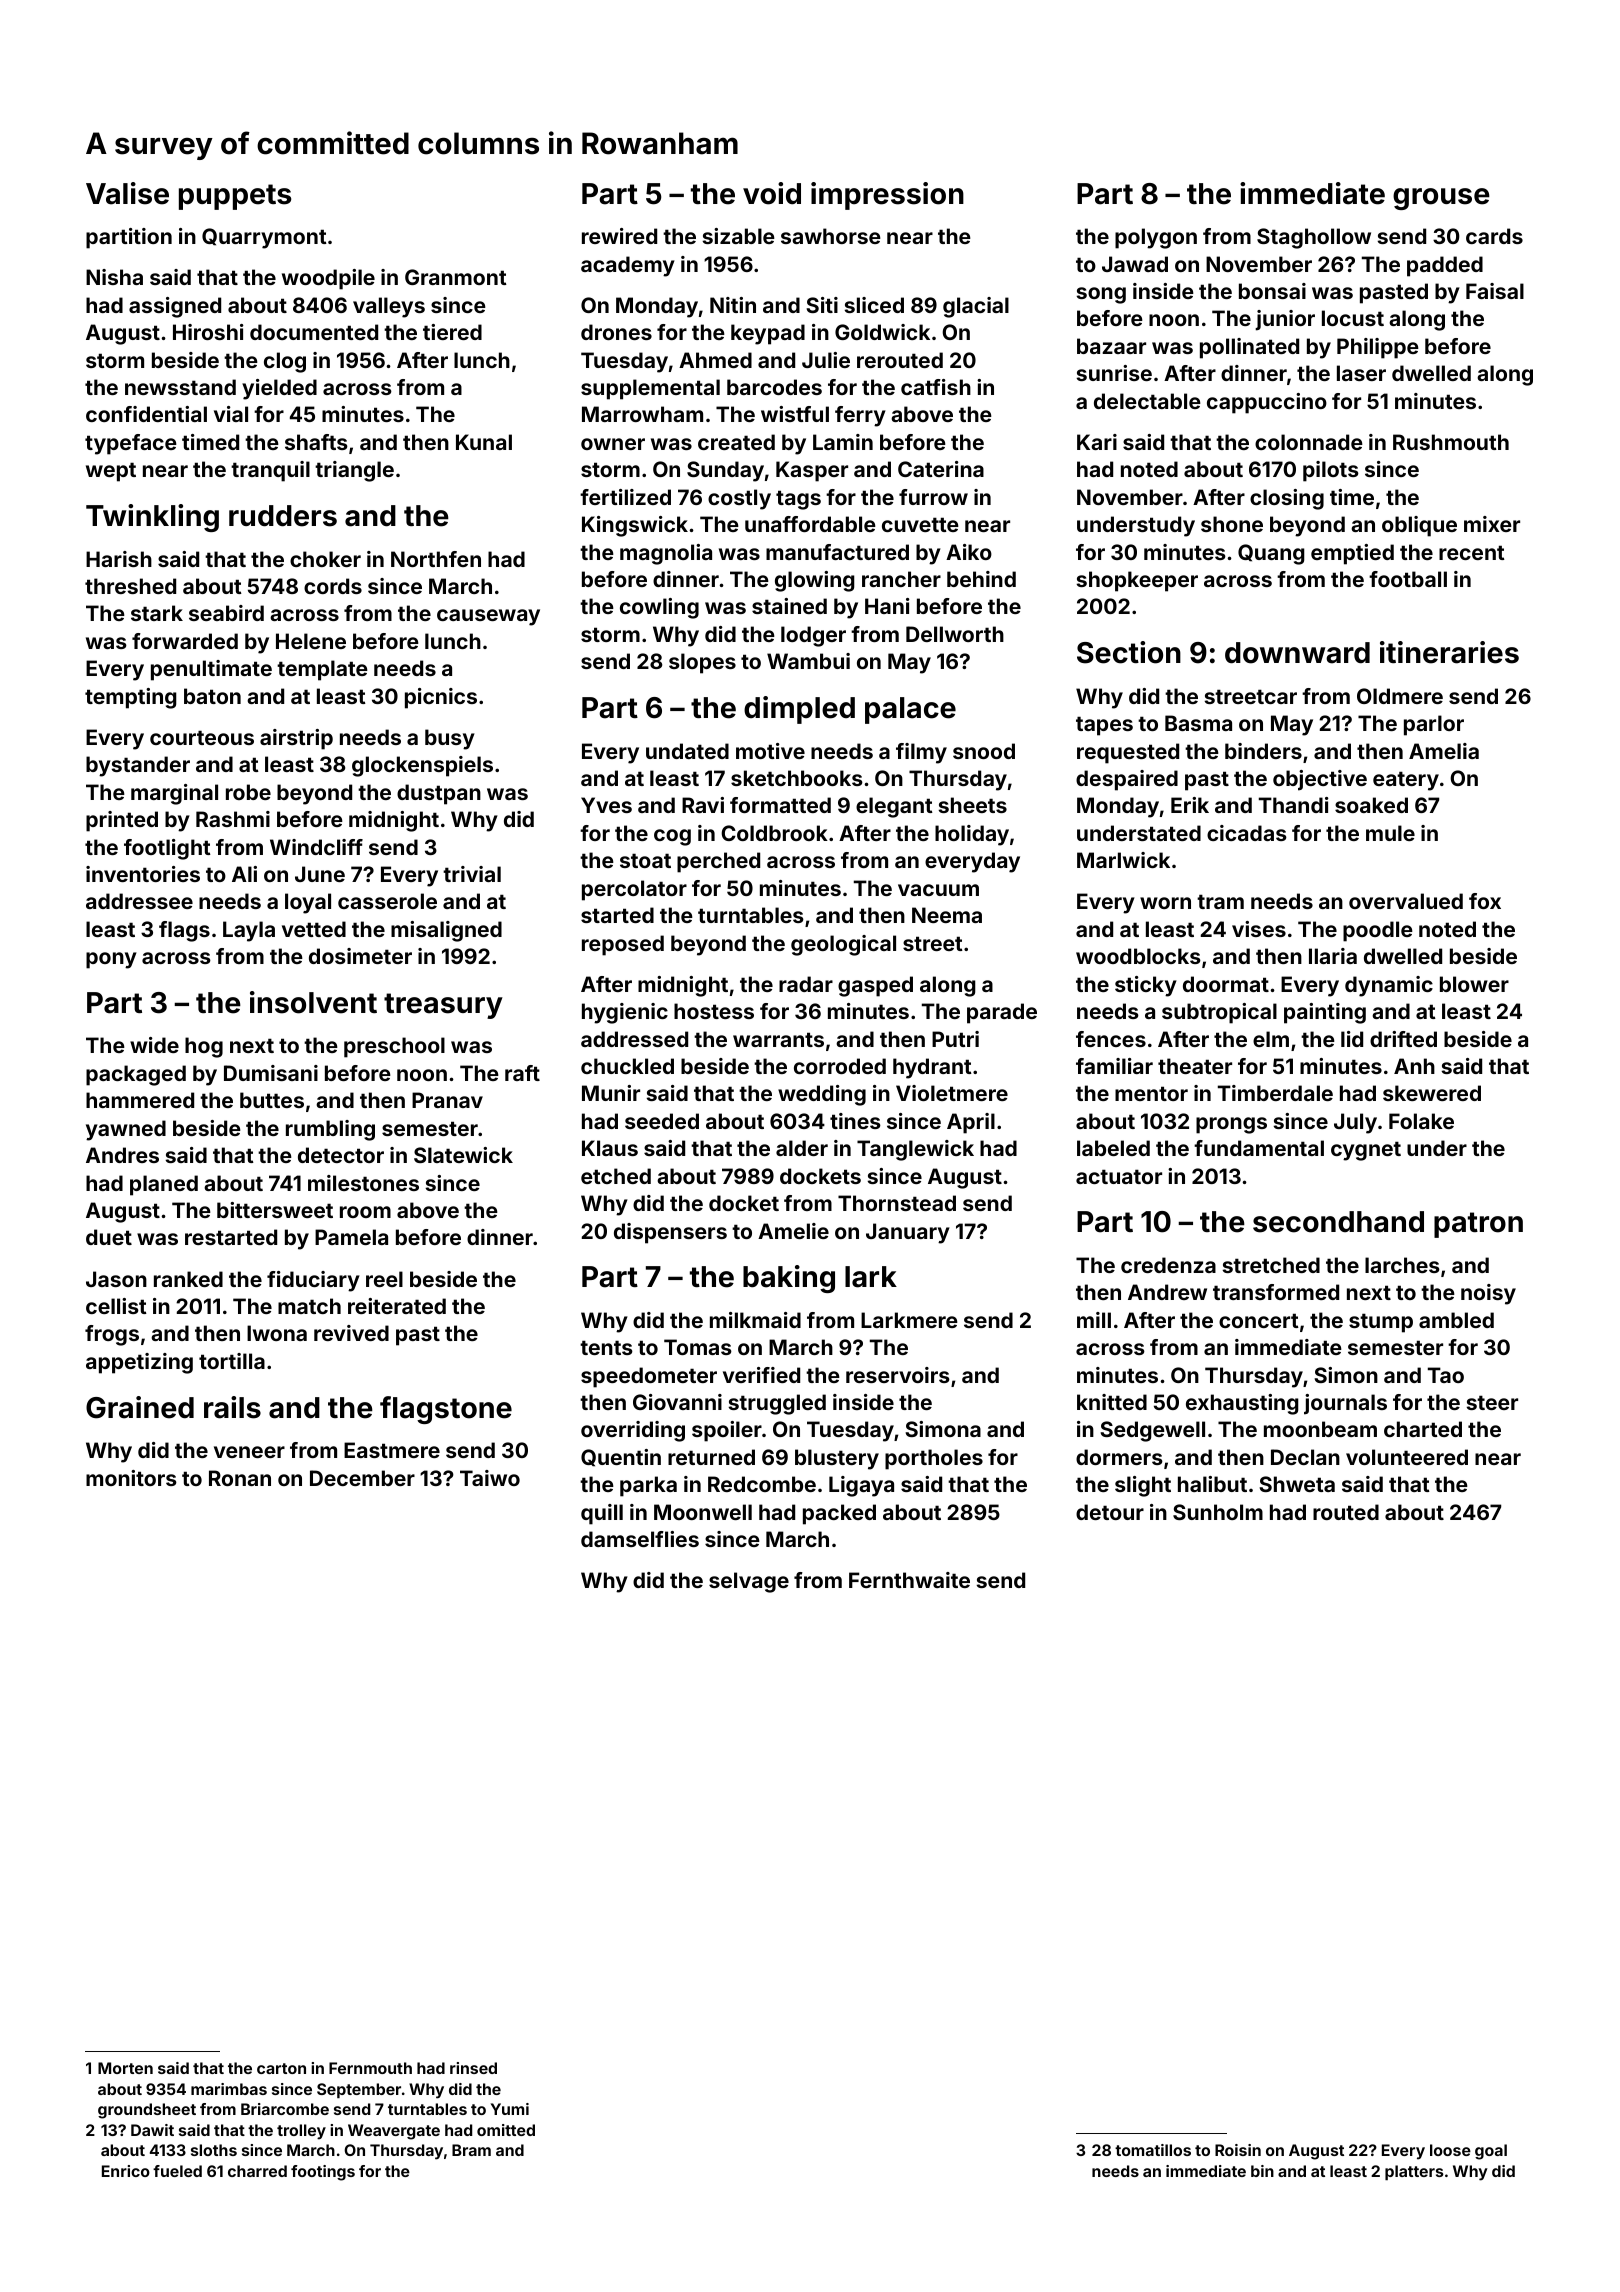 The width and height of the document is (1620, 2292). Describe the element at coordinates (1156, 238) in the document. I see `polygon` at that location.
